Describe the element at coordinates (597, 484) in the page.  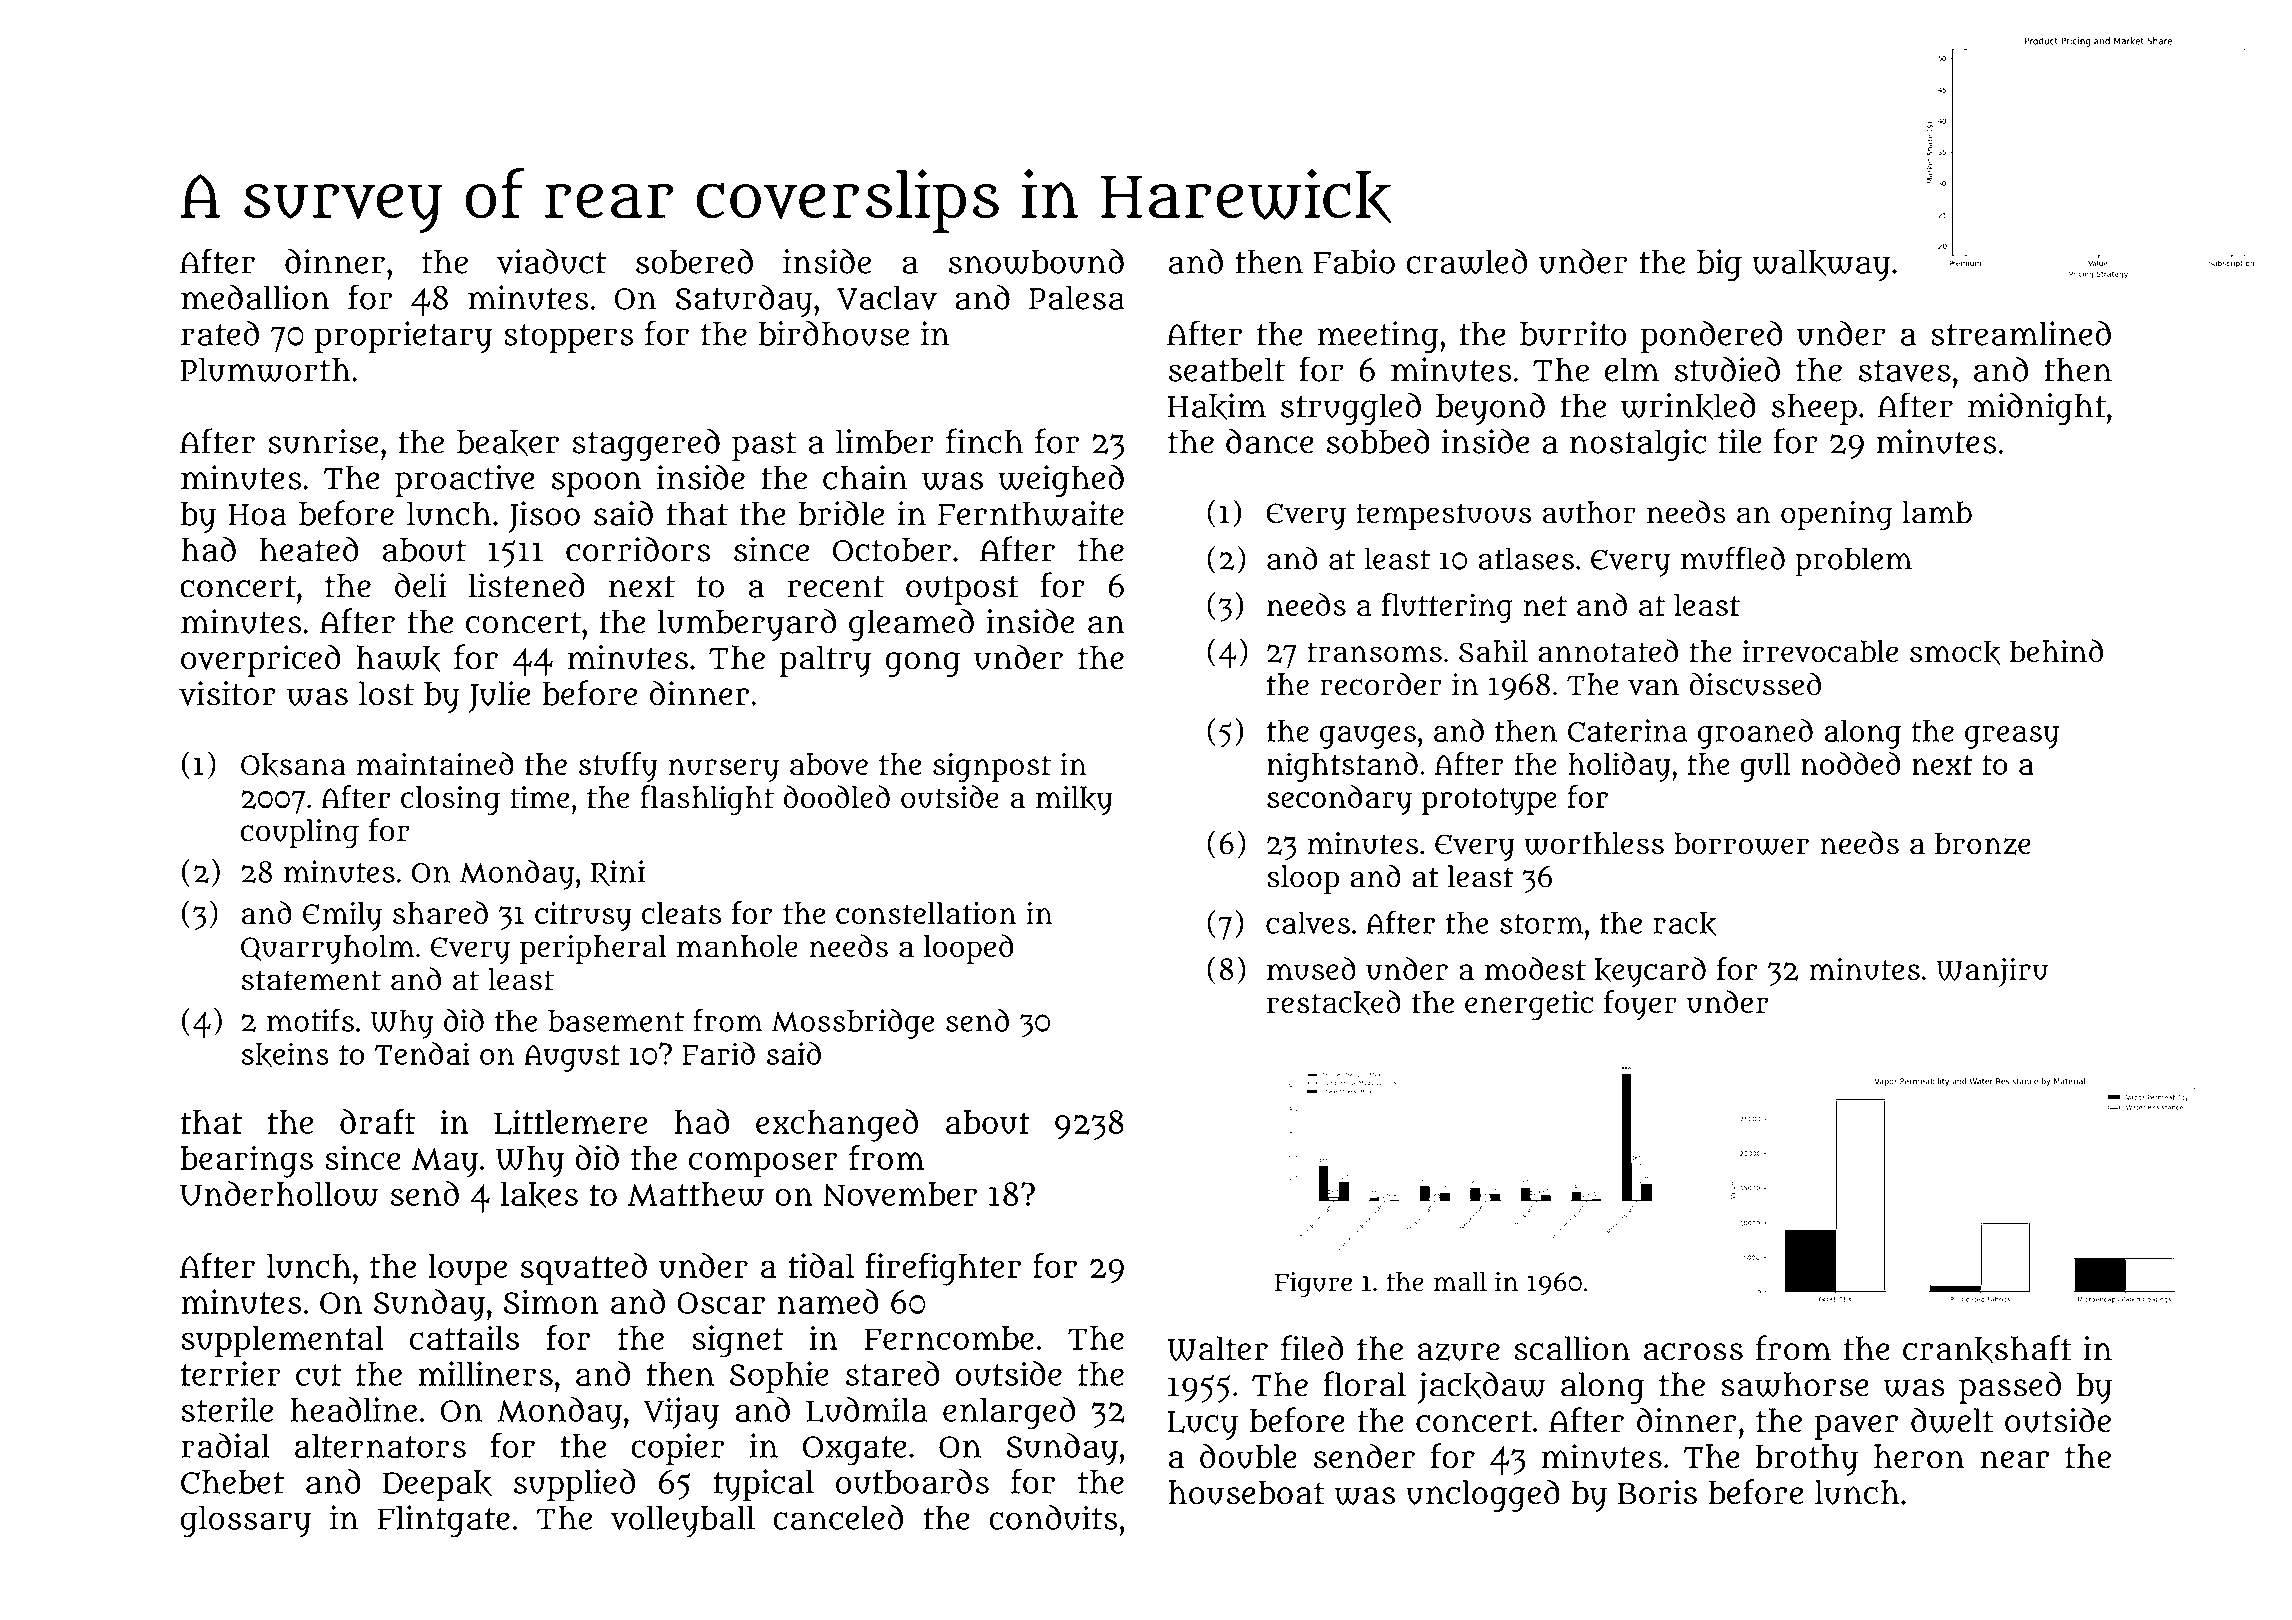
I see `spoon` at that location.
